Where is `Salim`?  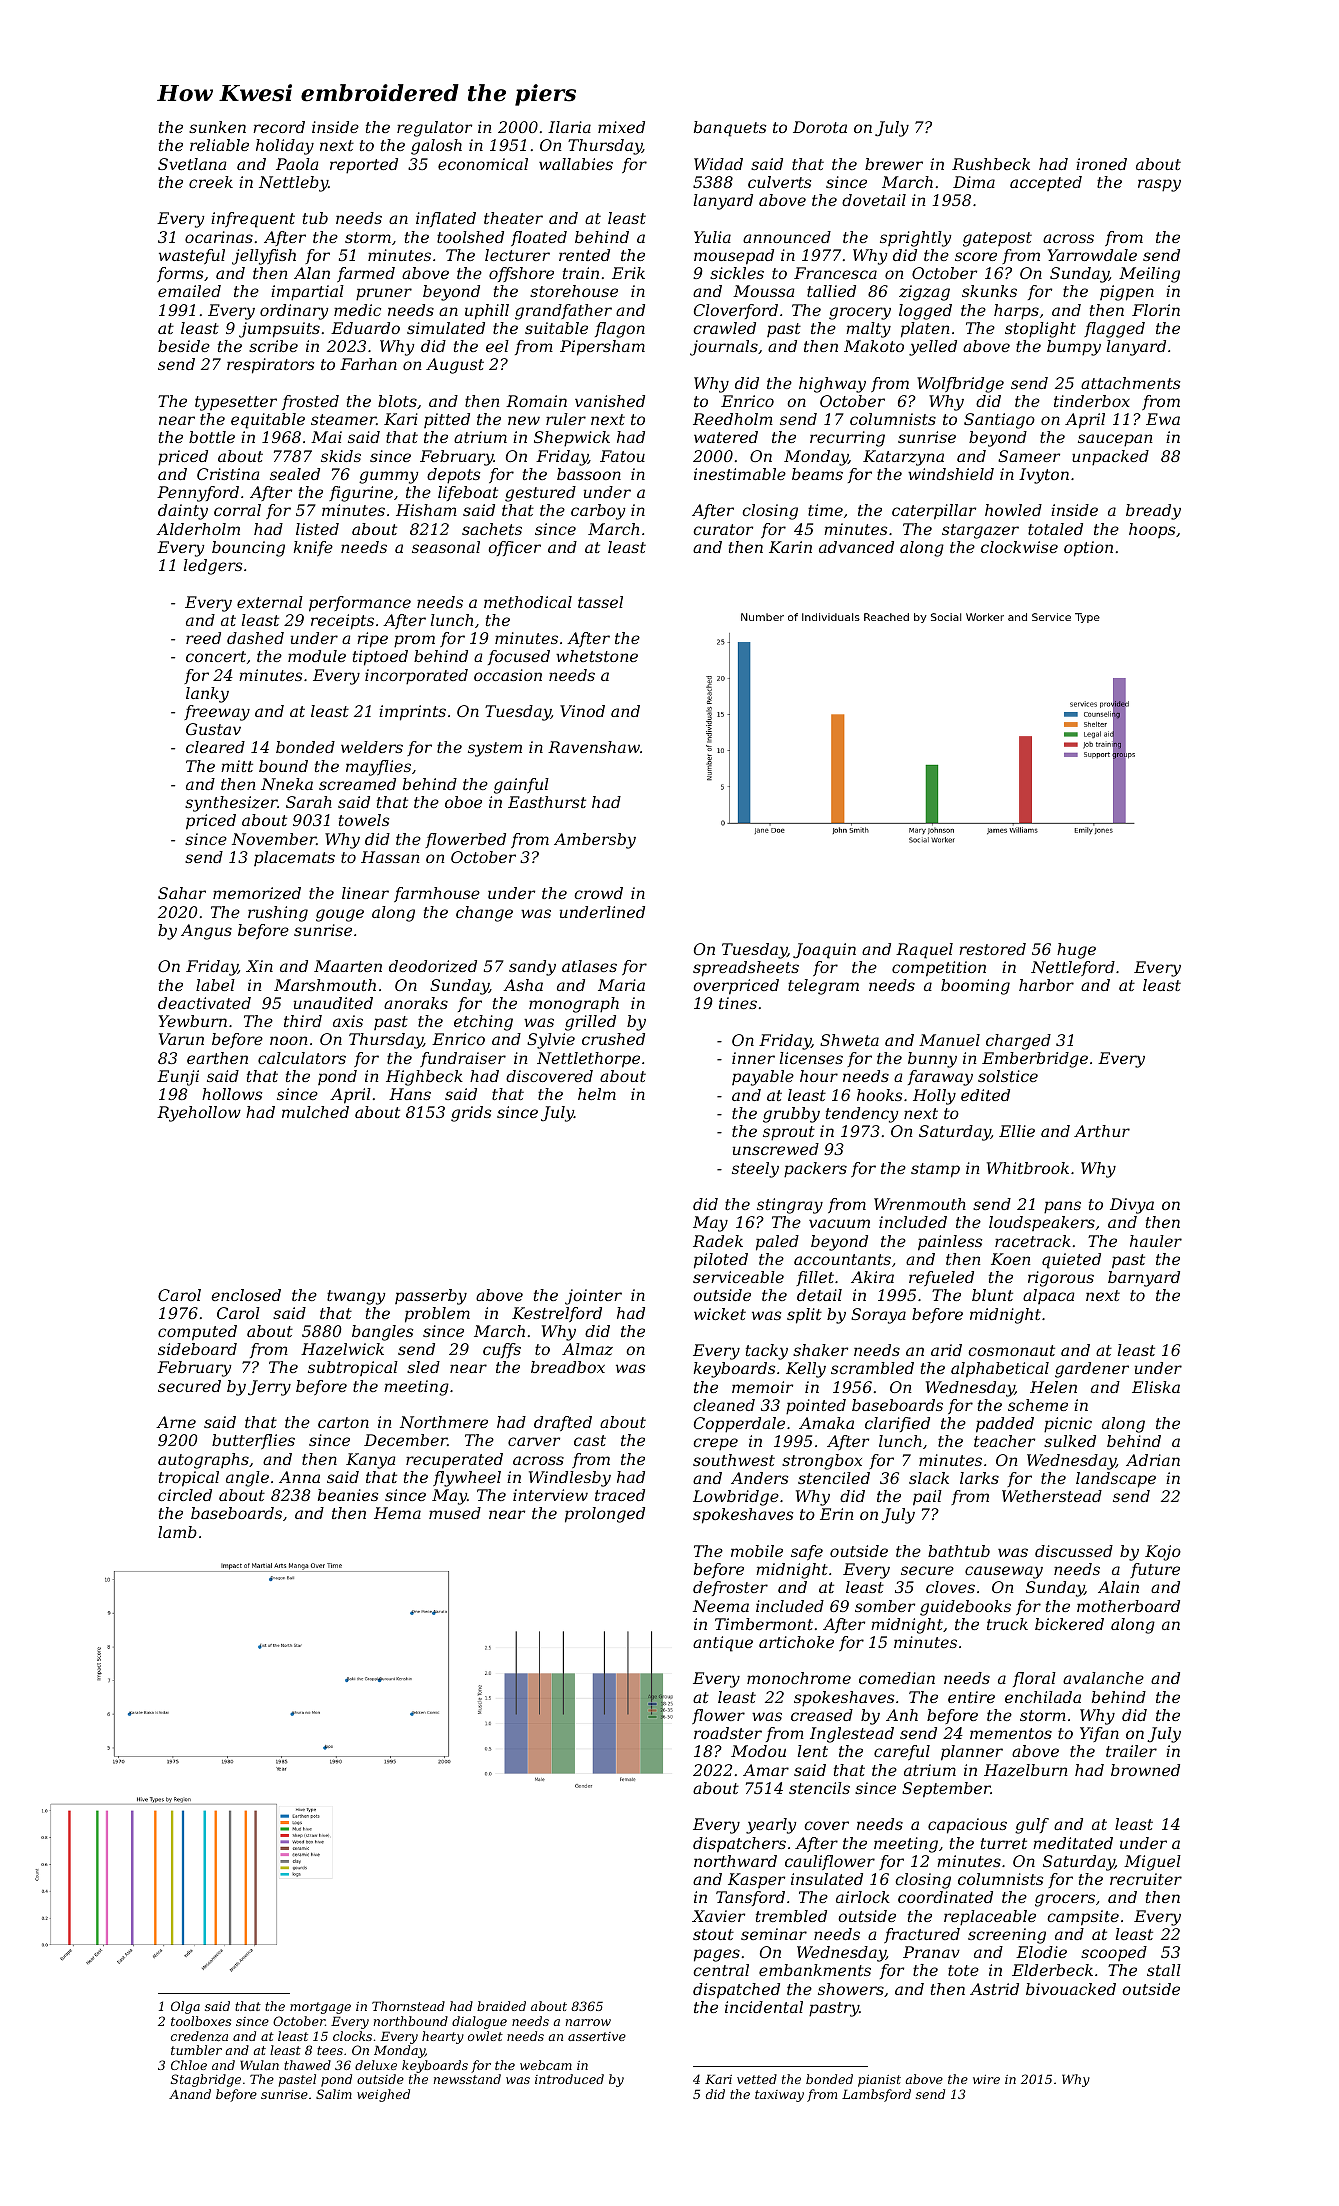
Salim is located at coordinates (334, 2094).
